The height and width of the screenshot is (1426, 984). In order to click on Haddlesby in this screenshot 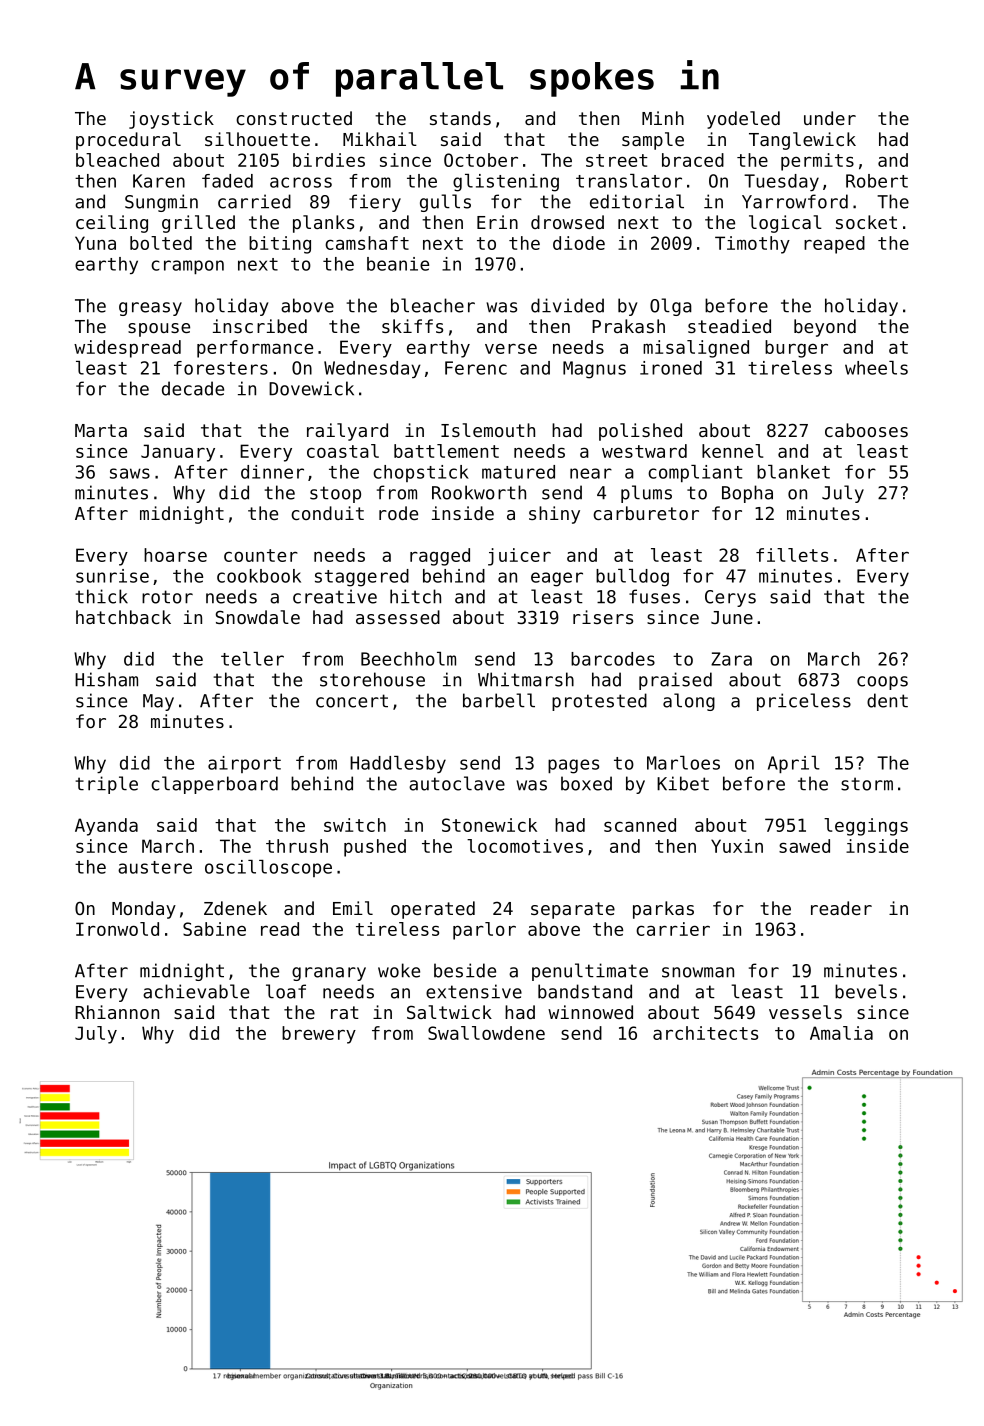, I will do `click(398, 764)`.
